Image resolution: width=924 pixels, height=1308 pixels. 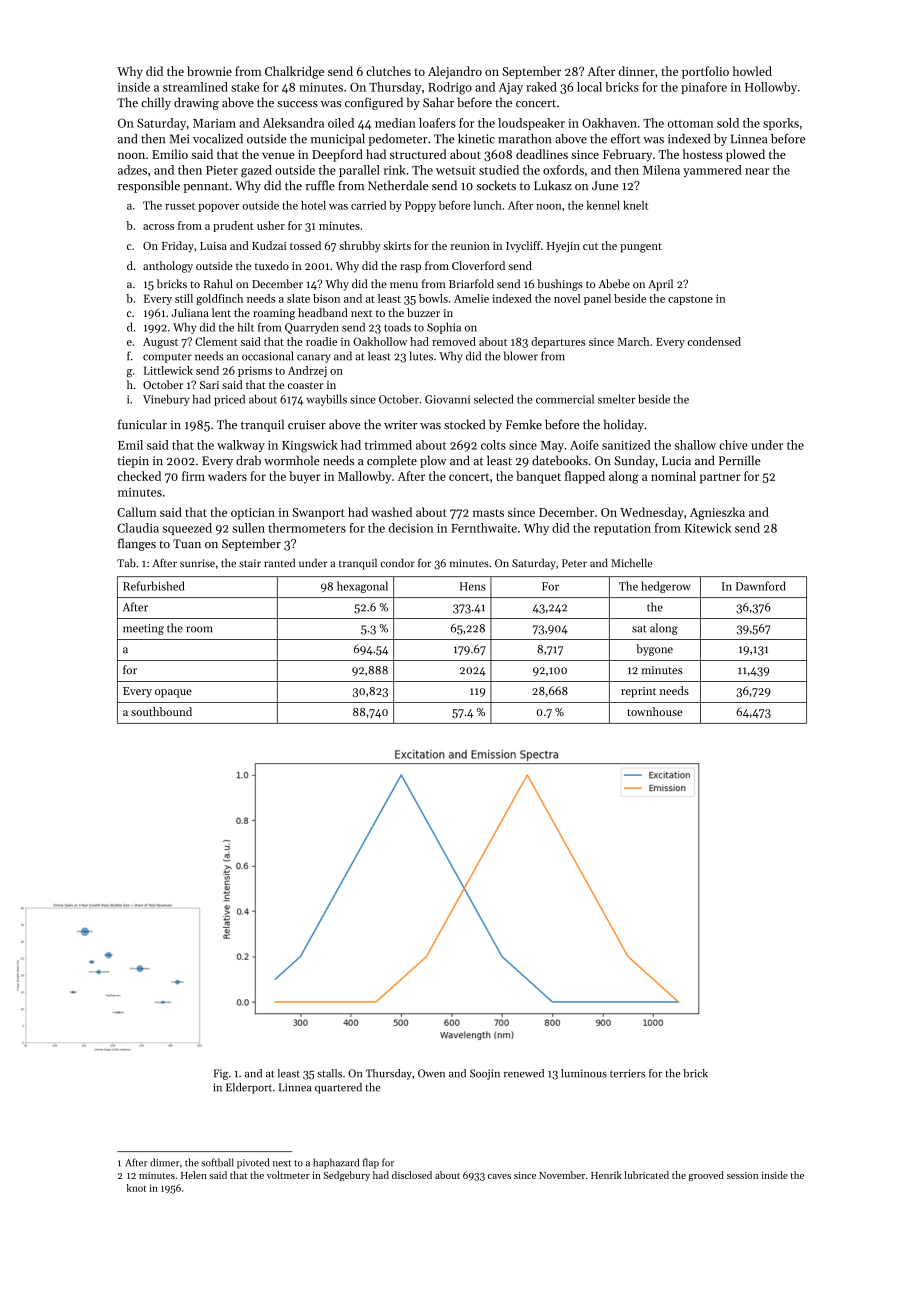 What do you see at coordinates (249, 1088) in the screenshot?
I see `Elderport` at bounding box center [249, 1088].
